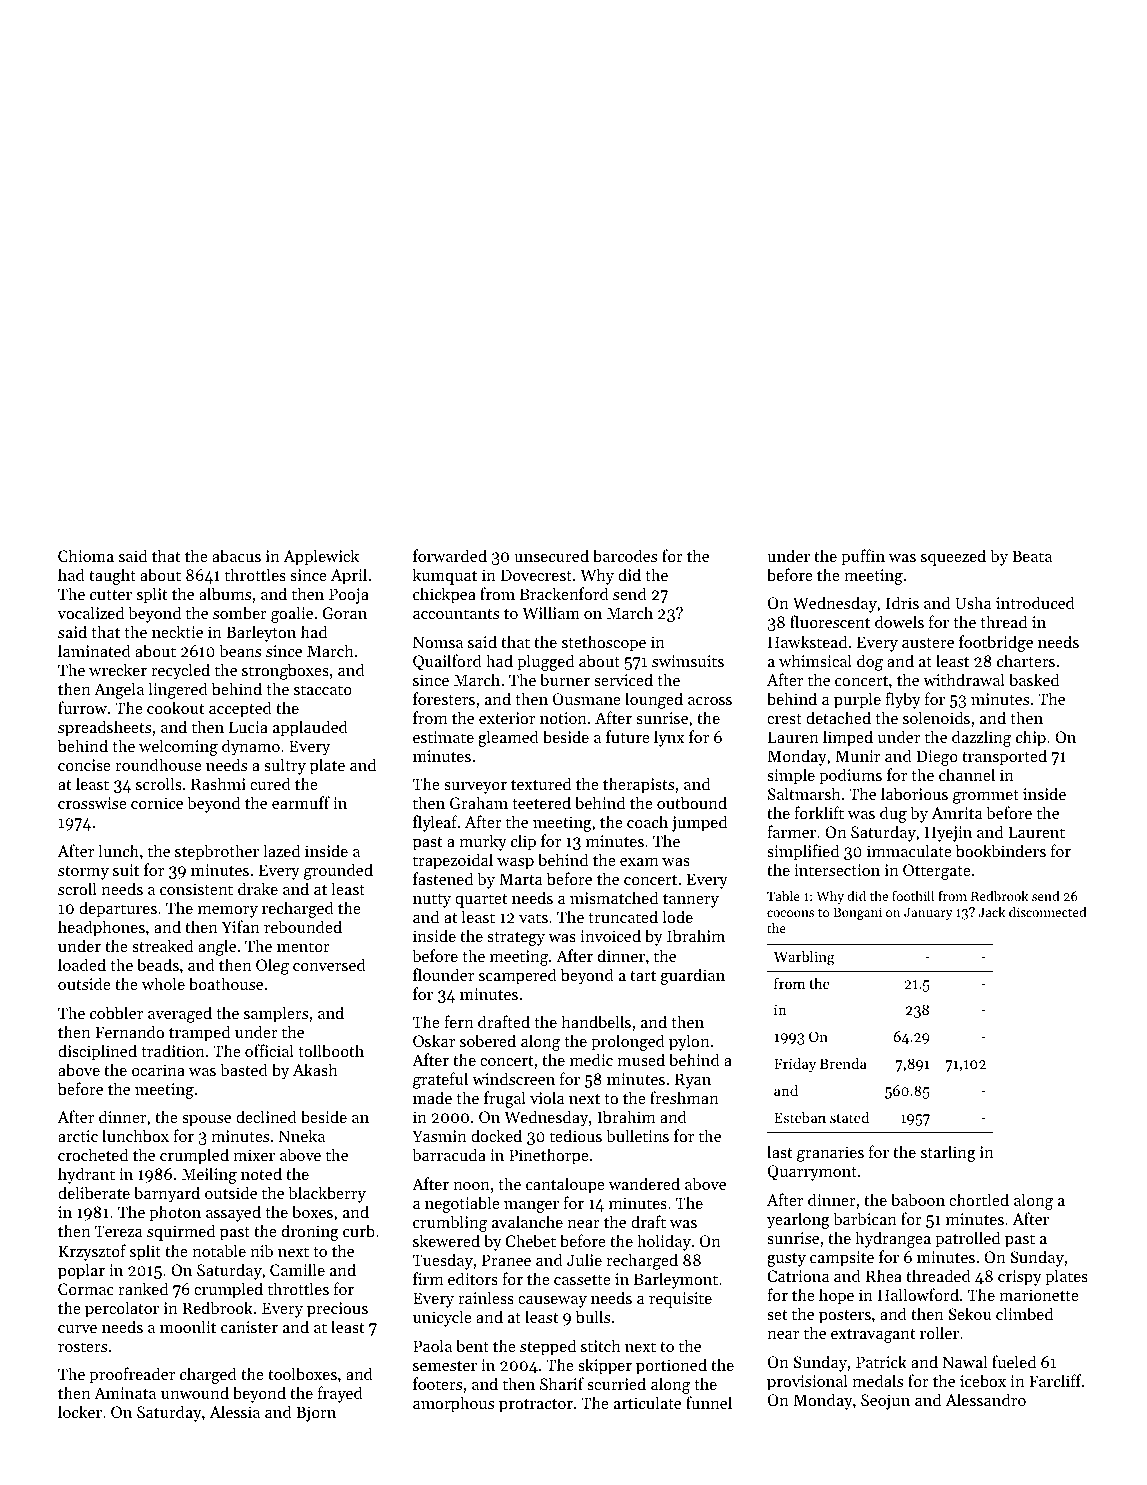  What do you see at coordinates (644, 1183) in the document?
I see `wandered` at bounding box center [644, 1183].
